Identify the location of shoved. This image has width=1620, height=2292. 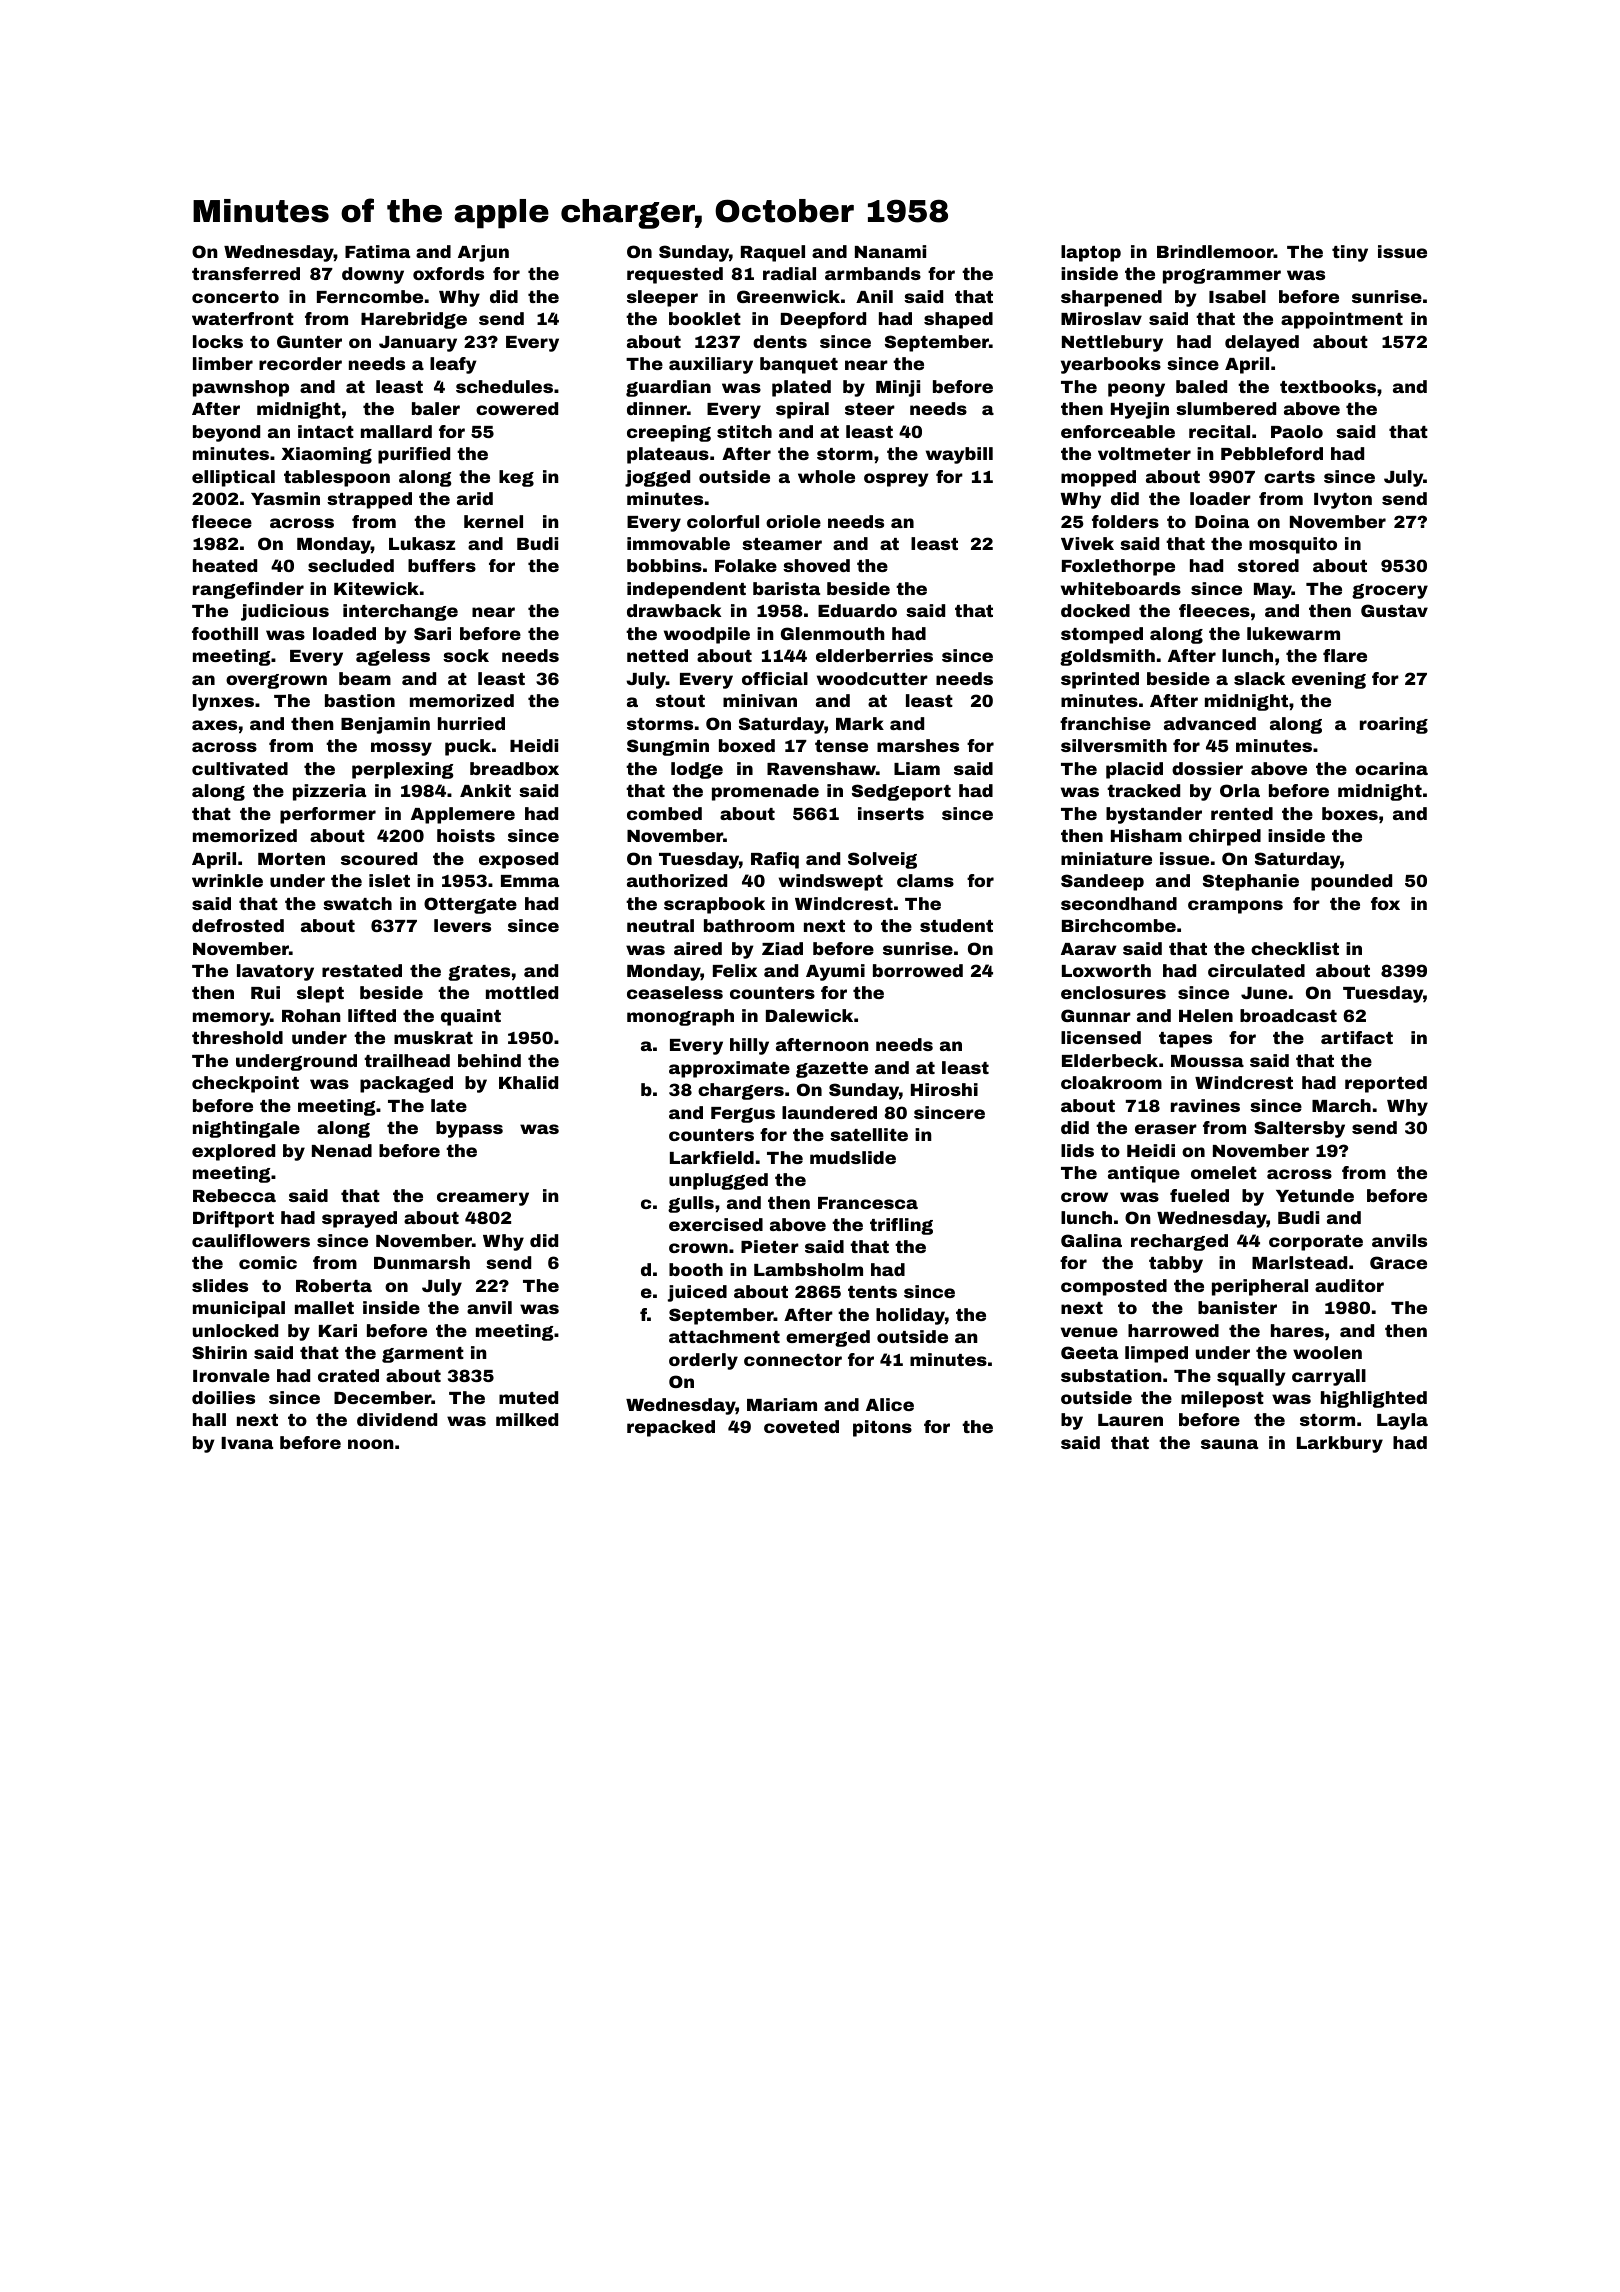
(816, 565).
